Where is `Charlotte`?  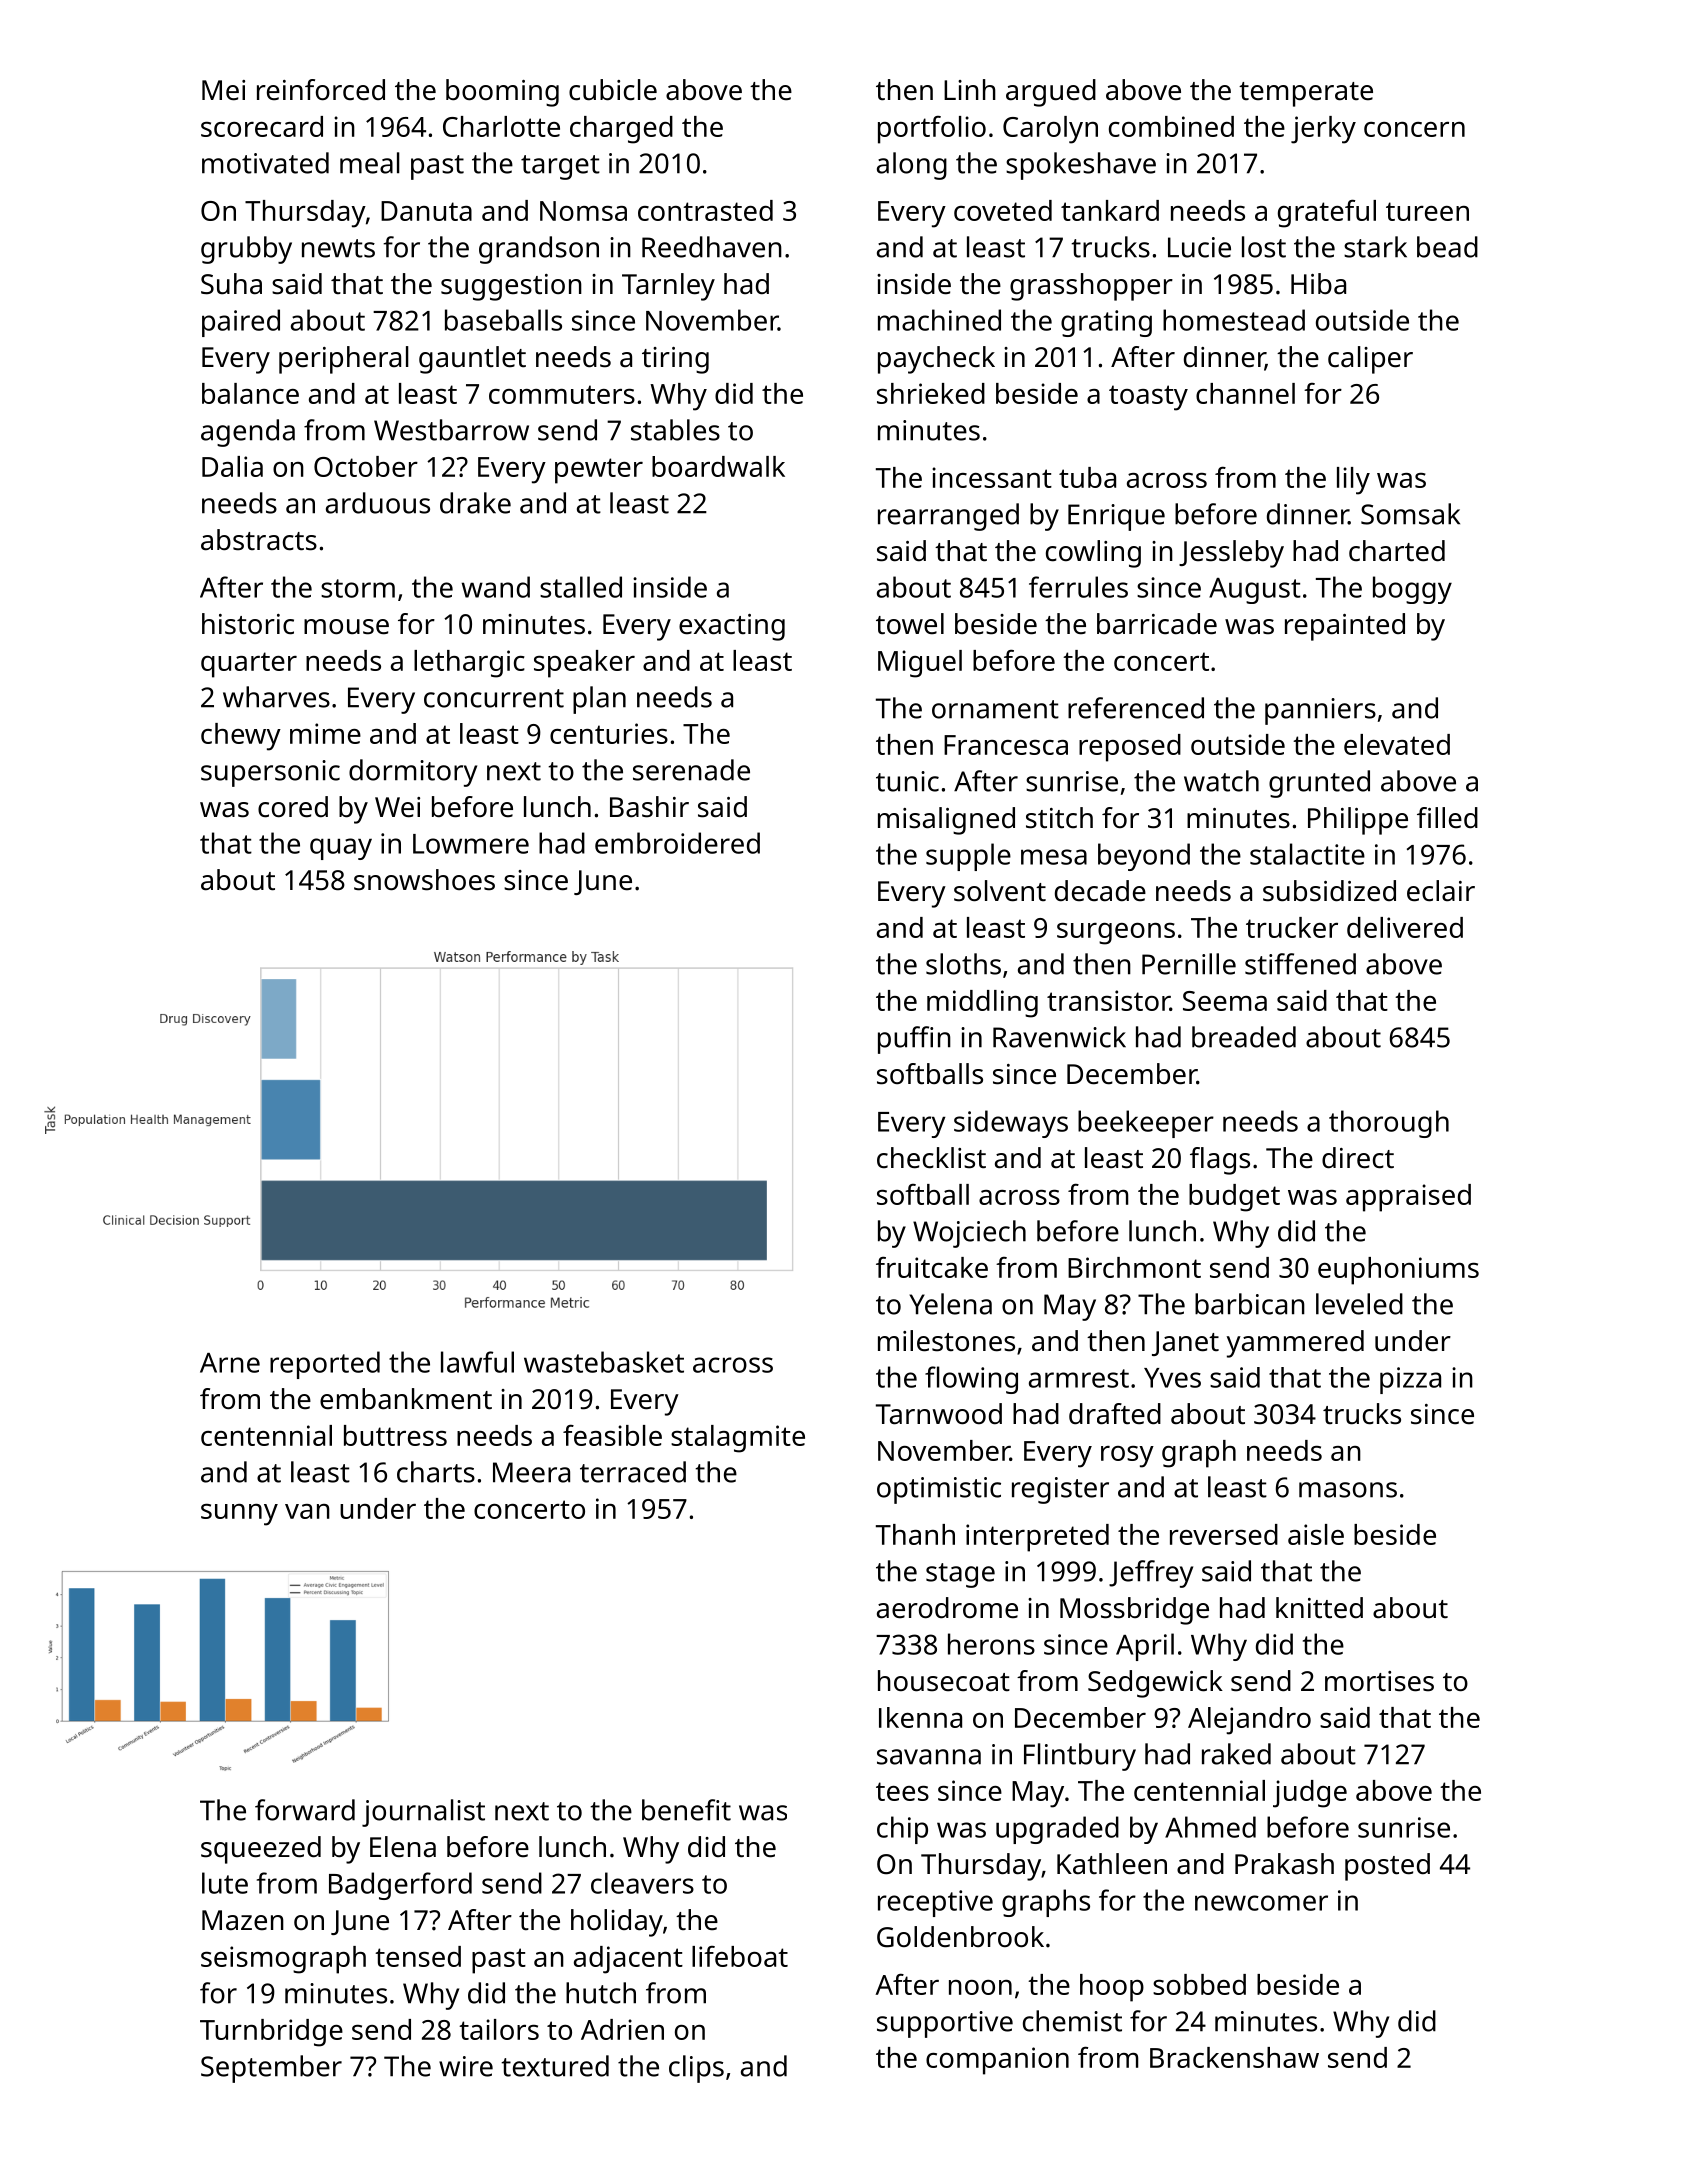
Charlotte is located at coordinates (501, 126).
